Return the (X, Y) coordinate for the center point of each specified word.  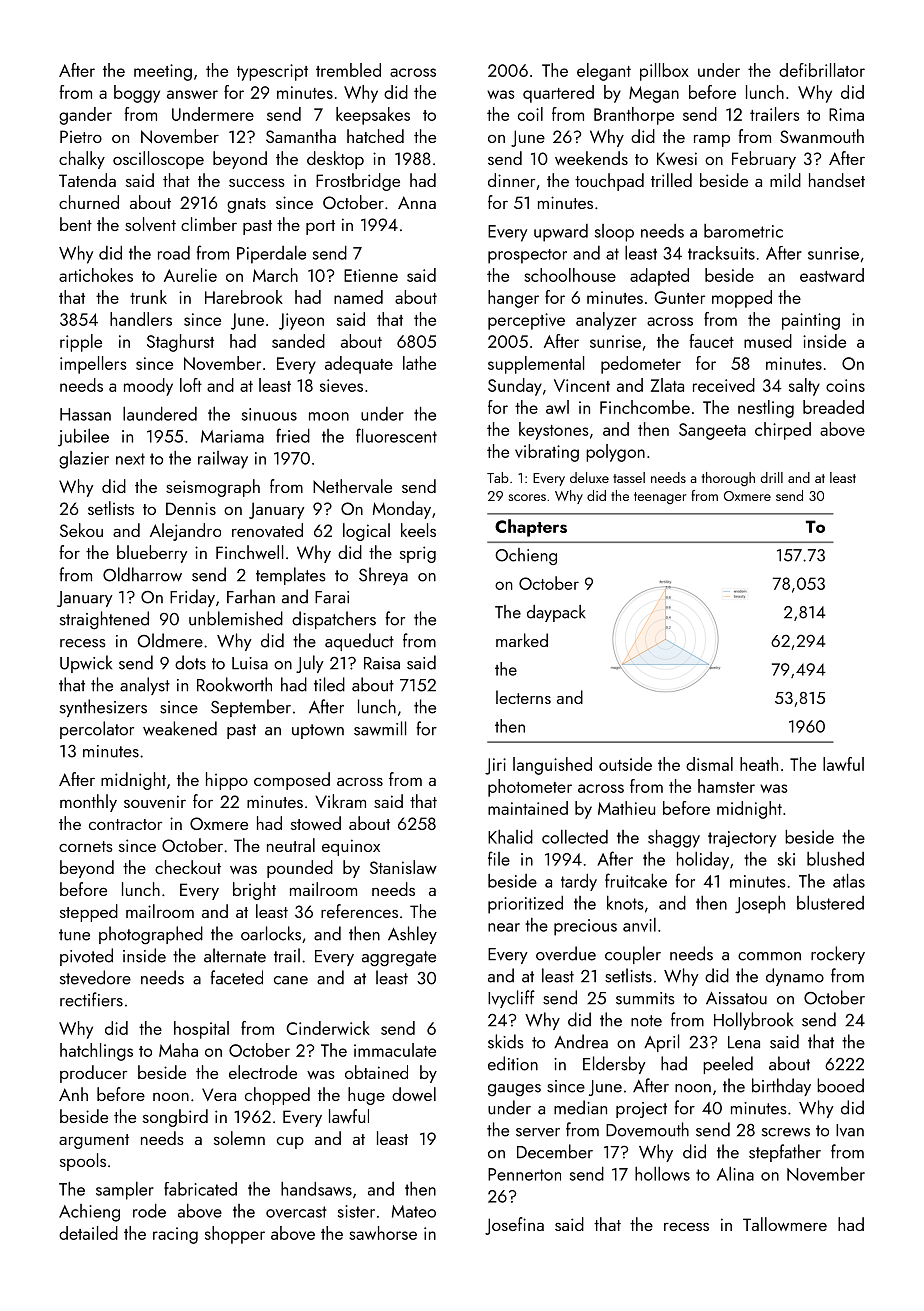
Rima (846, 114)
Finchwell (249, 552)
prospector (527, 256)
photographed (151, 935)
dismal (709, 764)
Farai (332, 597)
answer (192, 94)
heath (759, 764)
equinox (351, 847)
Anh (73, 1094)
